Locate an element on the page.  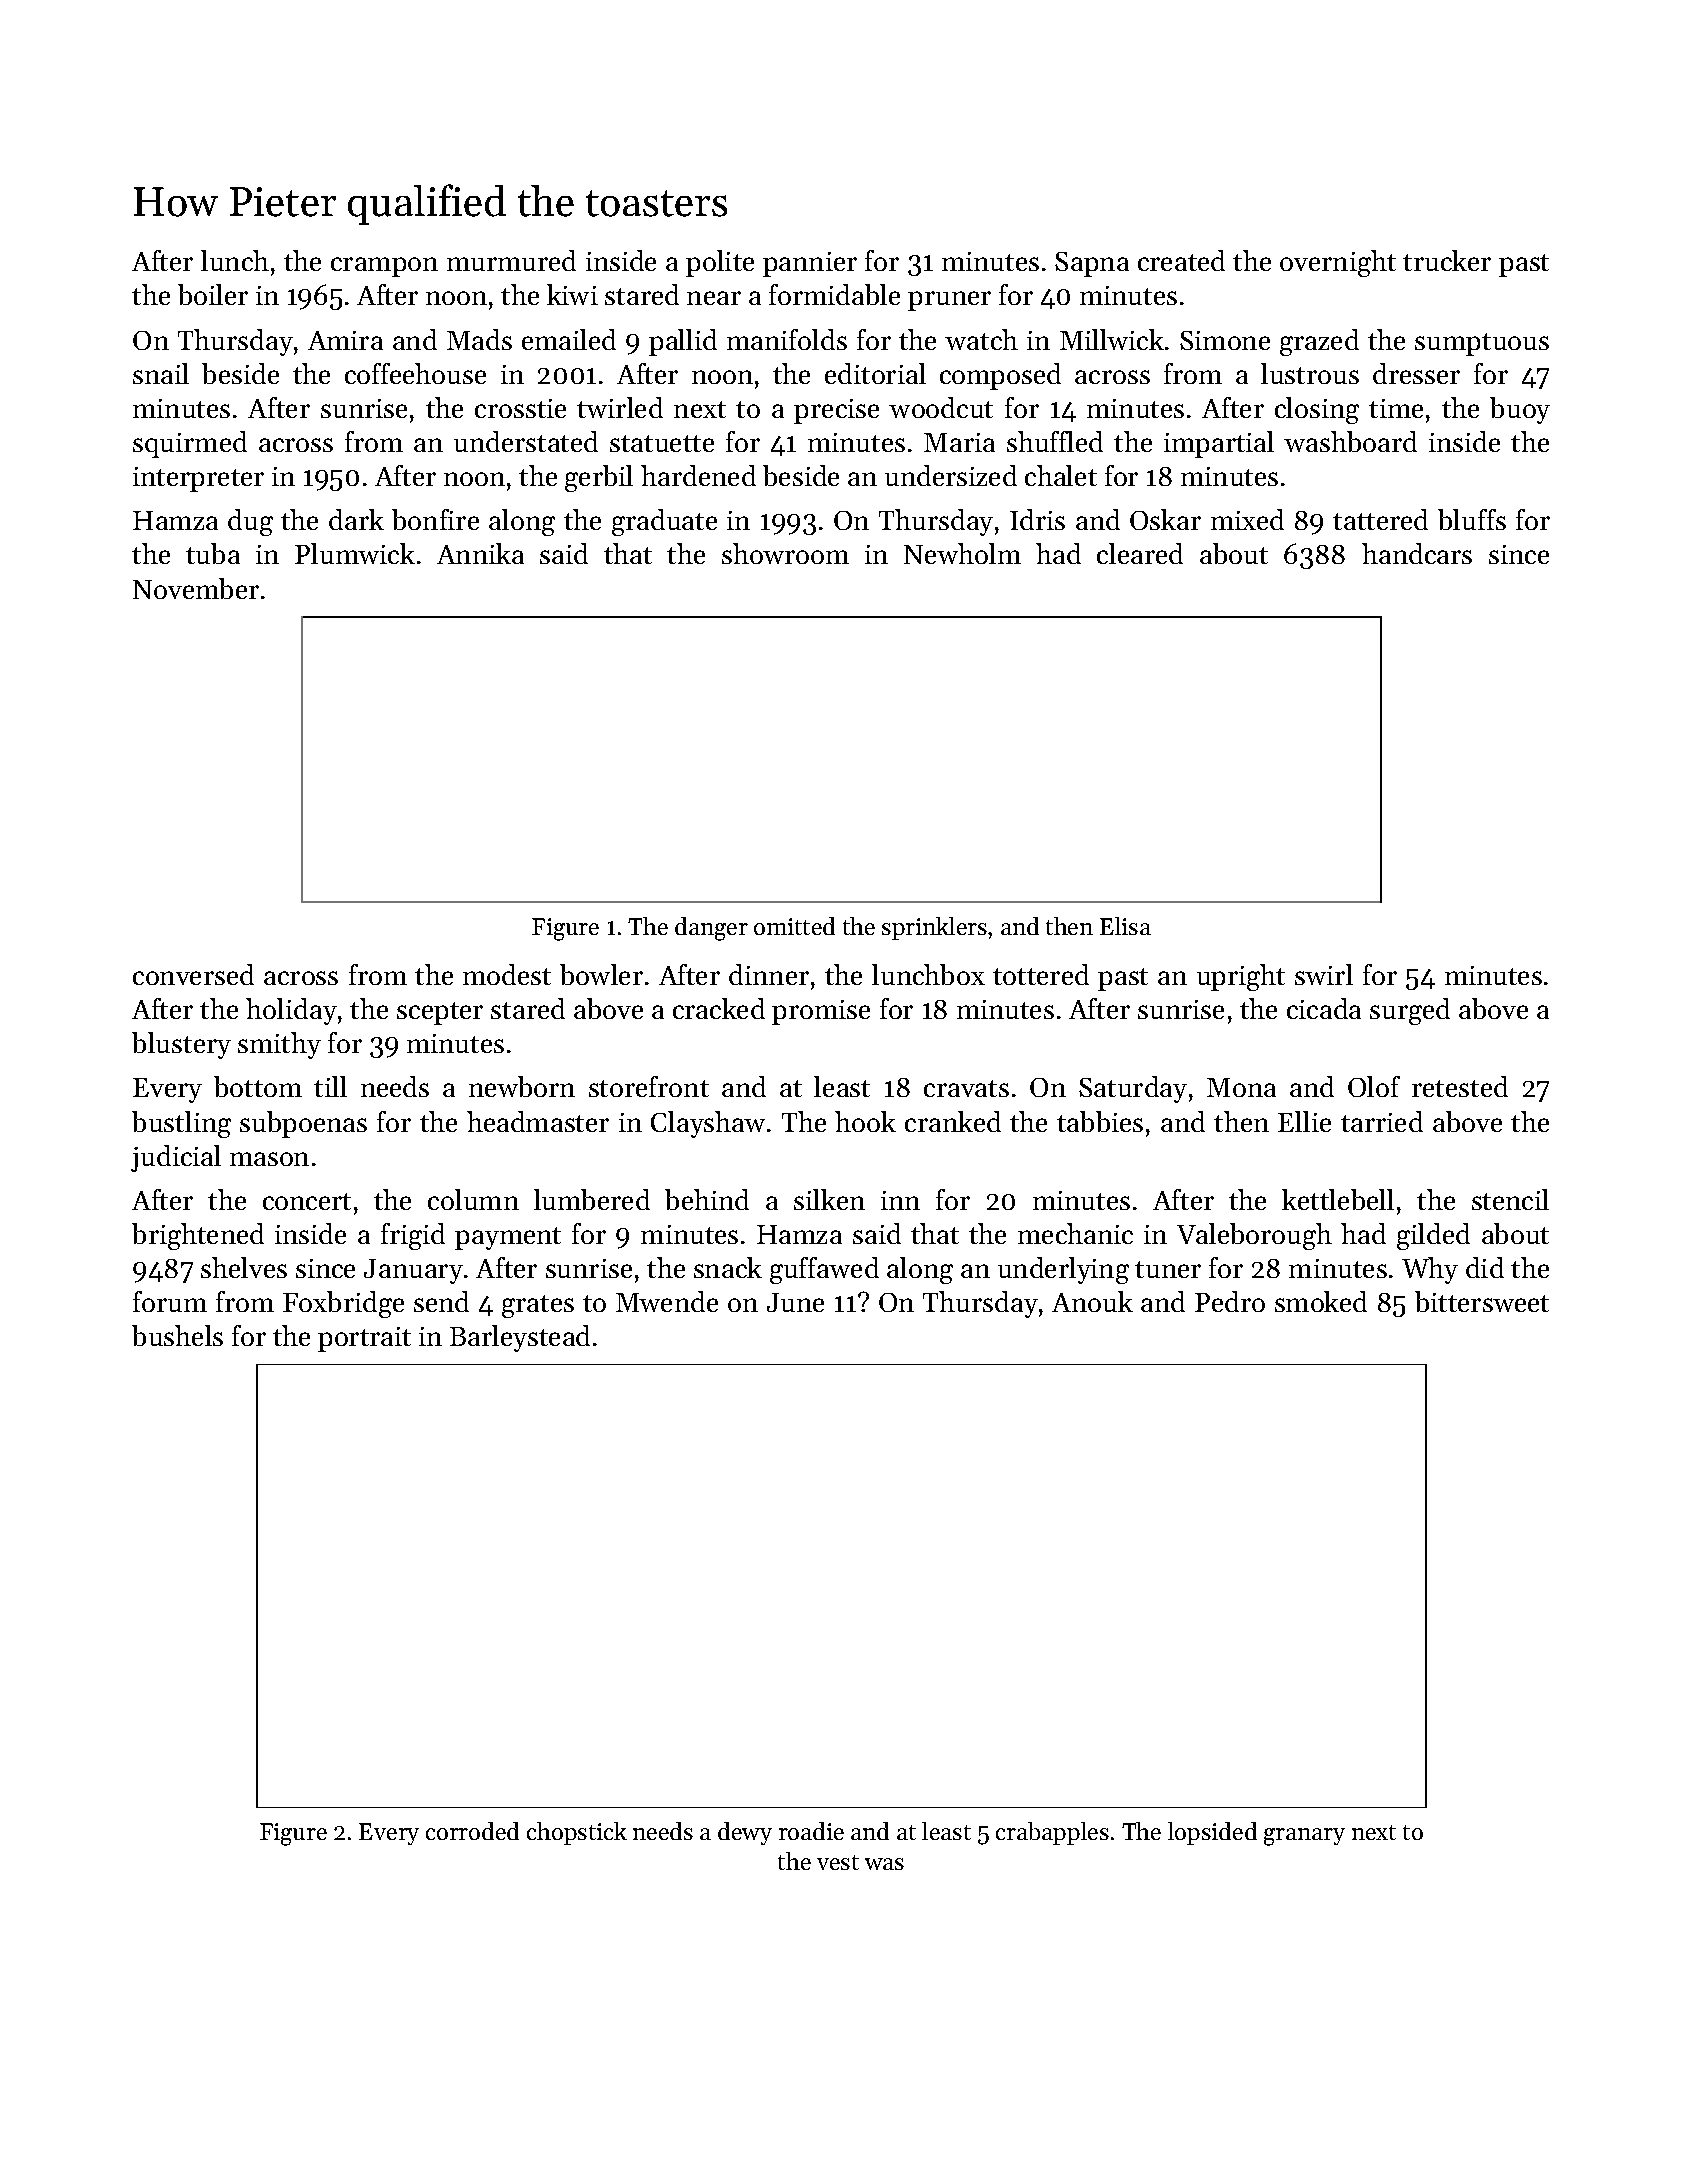
Mona is located at coordinates (1241, 1087).
